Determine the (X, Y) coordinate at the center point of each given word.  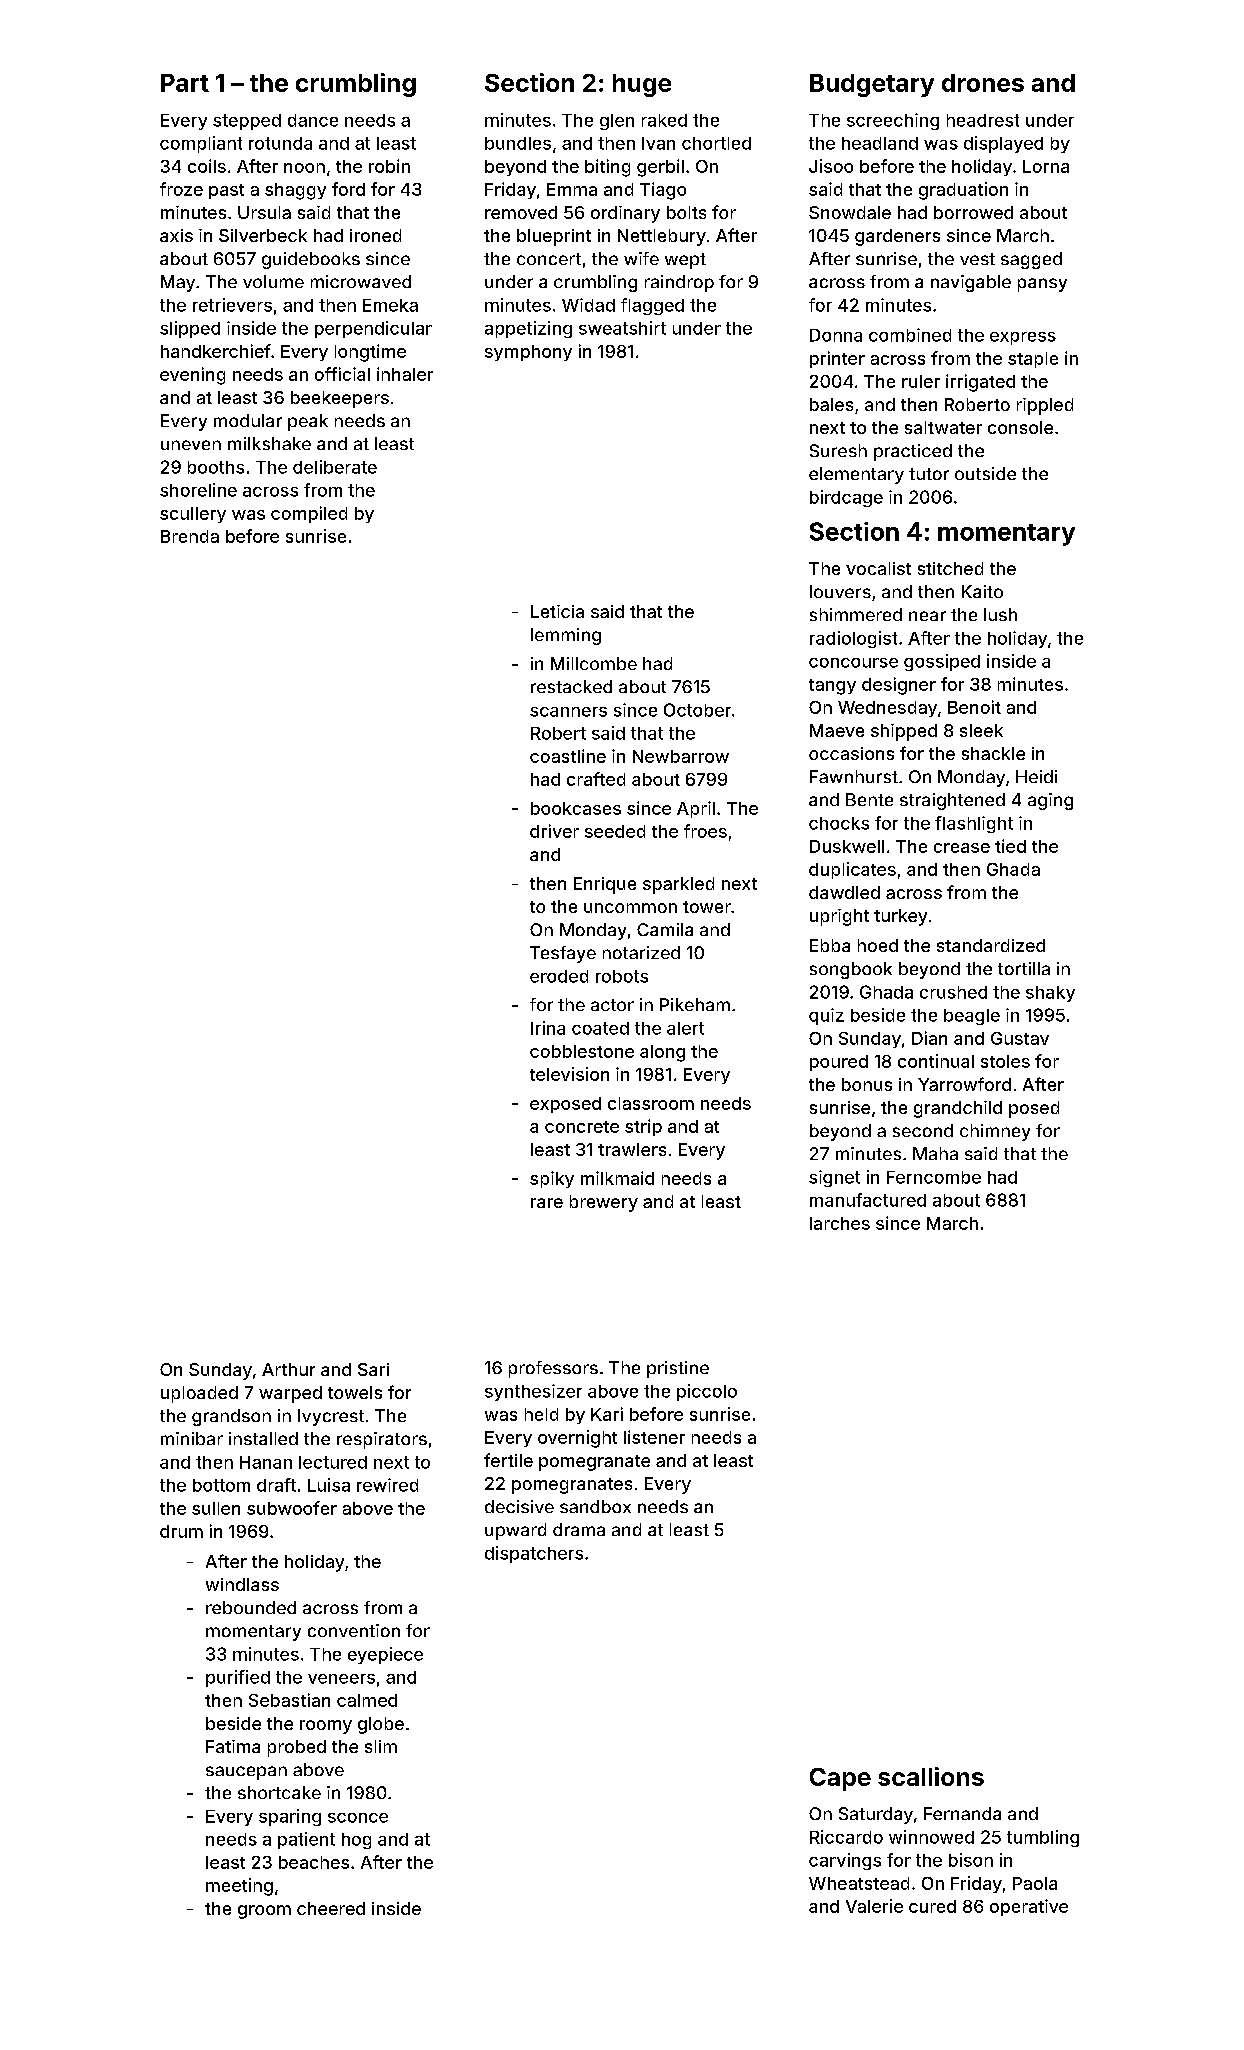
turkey (900, 917)
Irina (548, 1028)
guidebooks (311, 260)
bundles (518, 143)
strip (643, 1127)
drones (983, 83)
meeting (239, 1887)
